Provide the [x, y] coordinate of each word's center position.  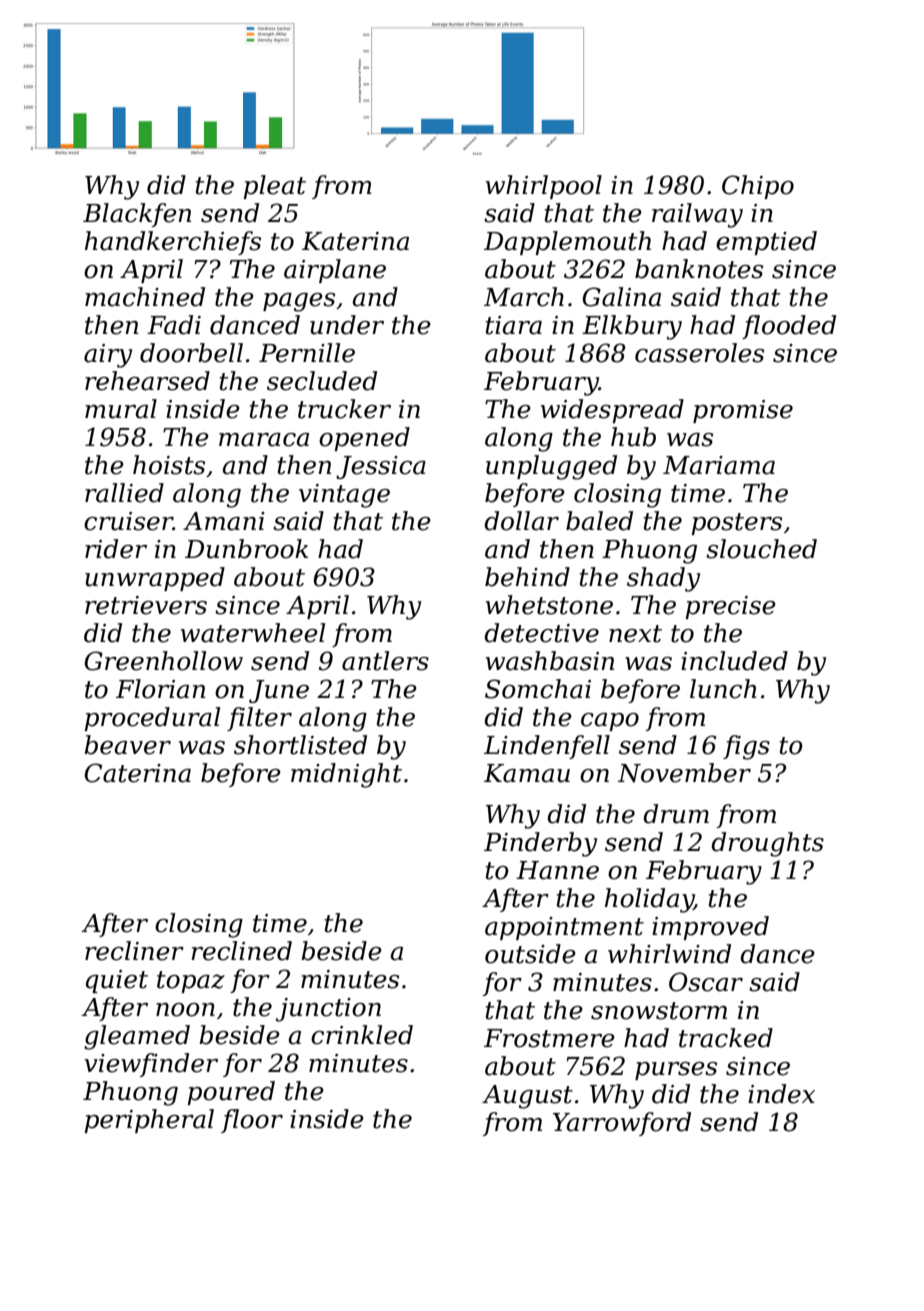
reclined [241, 951]
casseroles [699, 353]
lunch [723, 689]
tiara [514, 325]
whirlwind [669, 954]
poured [231, 1093]
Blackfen [137, 215]
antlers [385, 661]
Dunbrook [246, 549]
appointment [564, 928]
